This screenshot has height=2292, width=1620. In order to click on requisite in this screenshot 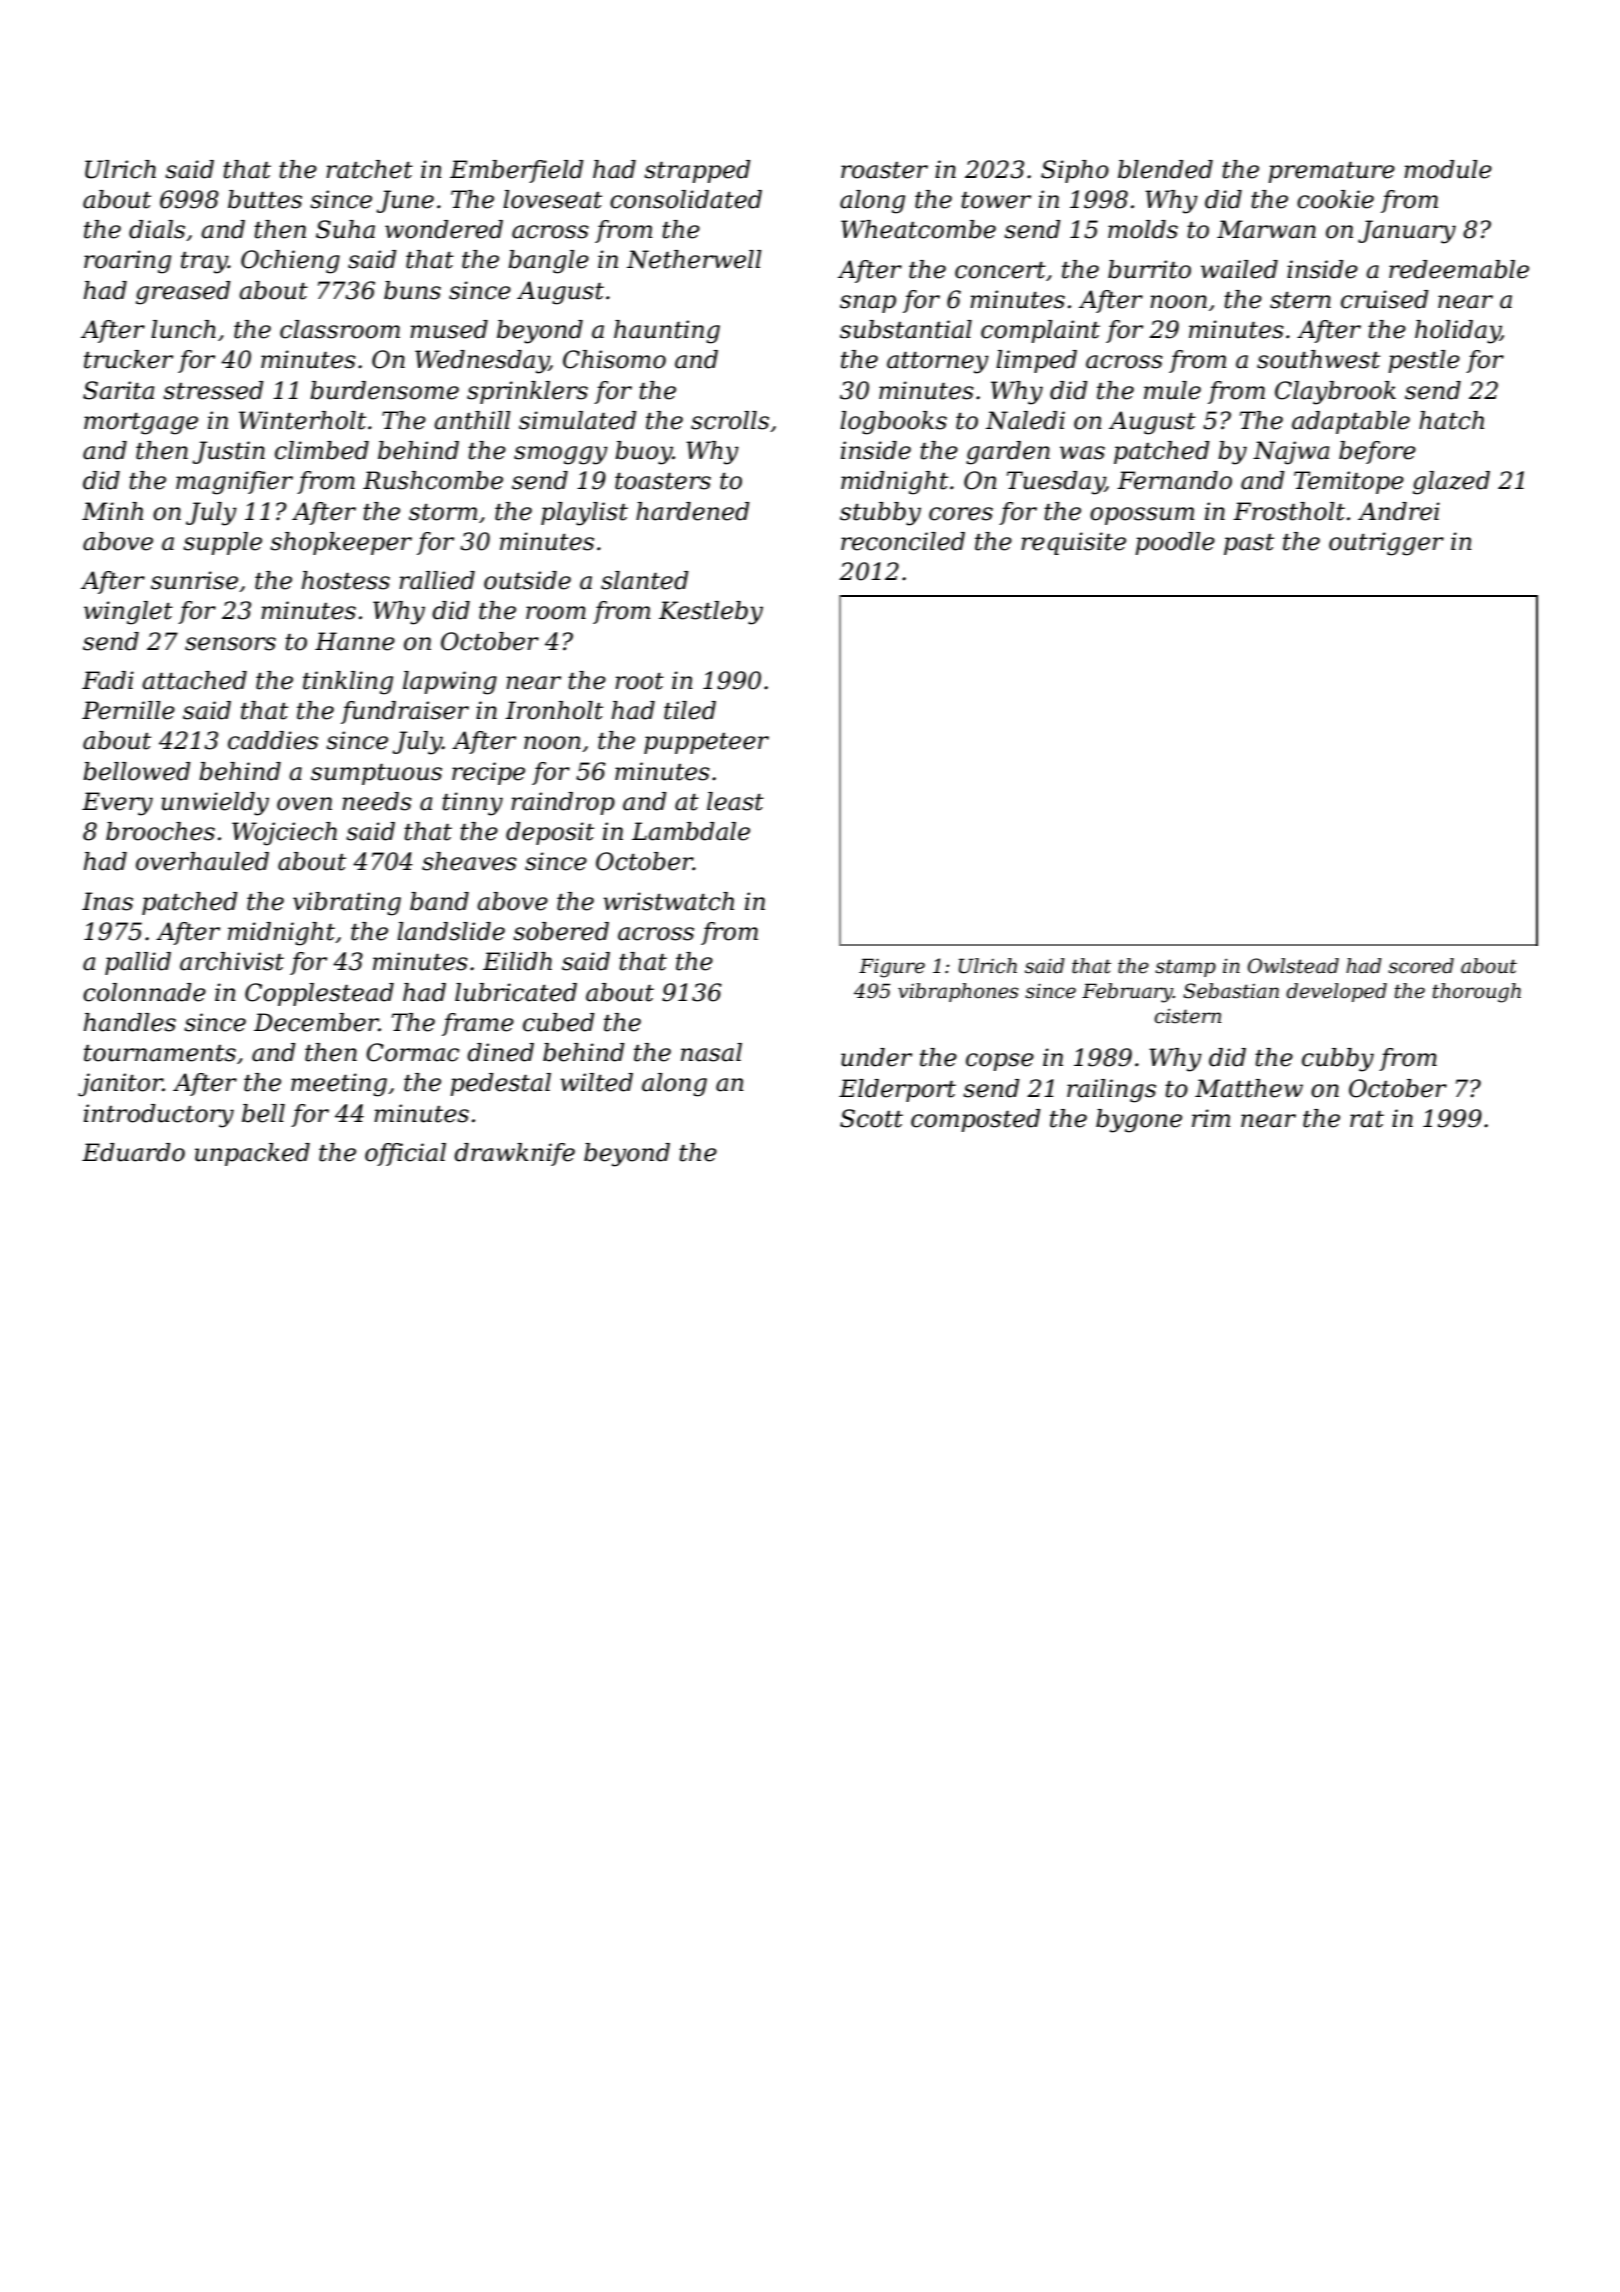, I will do `click(1073, 543)`.
